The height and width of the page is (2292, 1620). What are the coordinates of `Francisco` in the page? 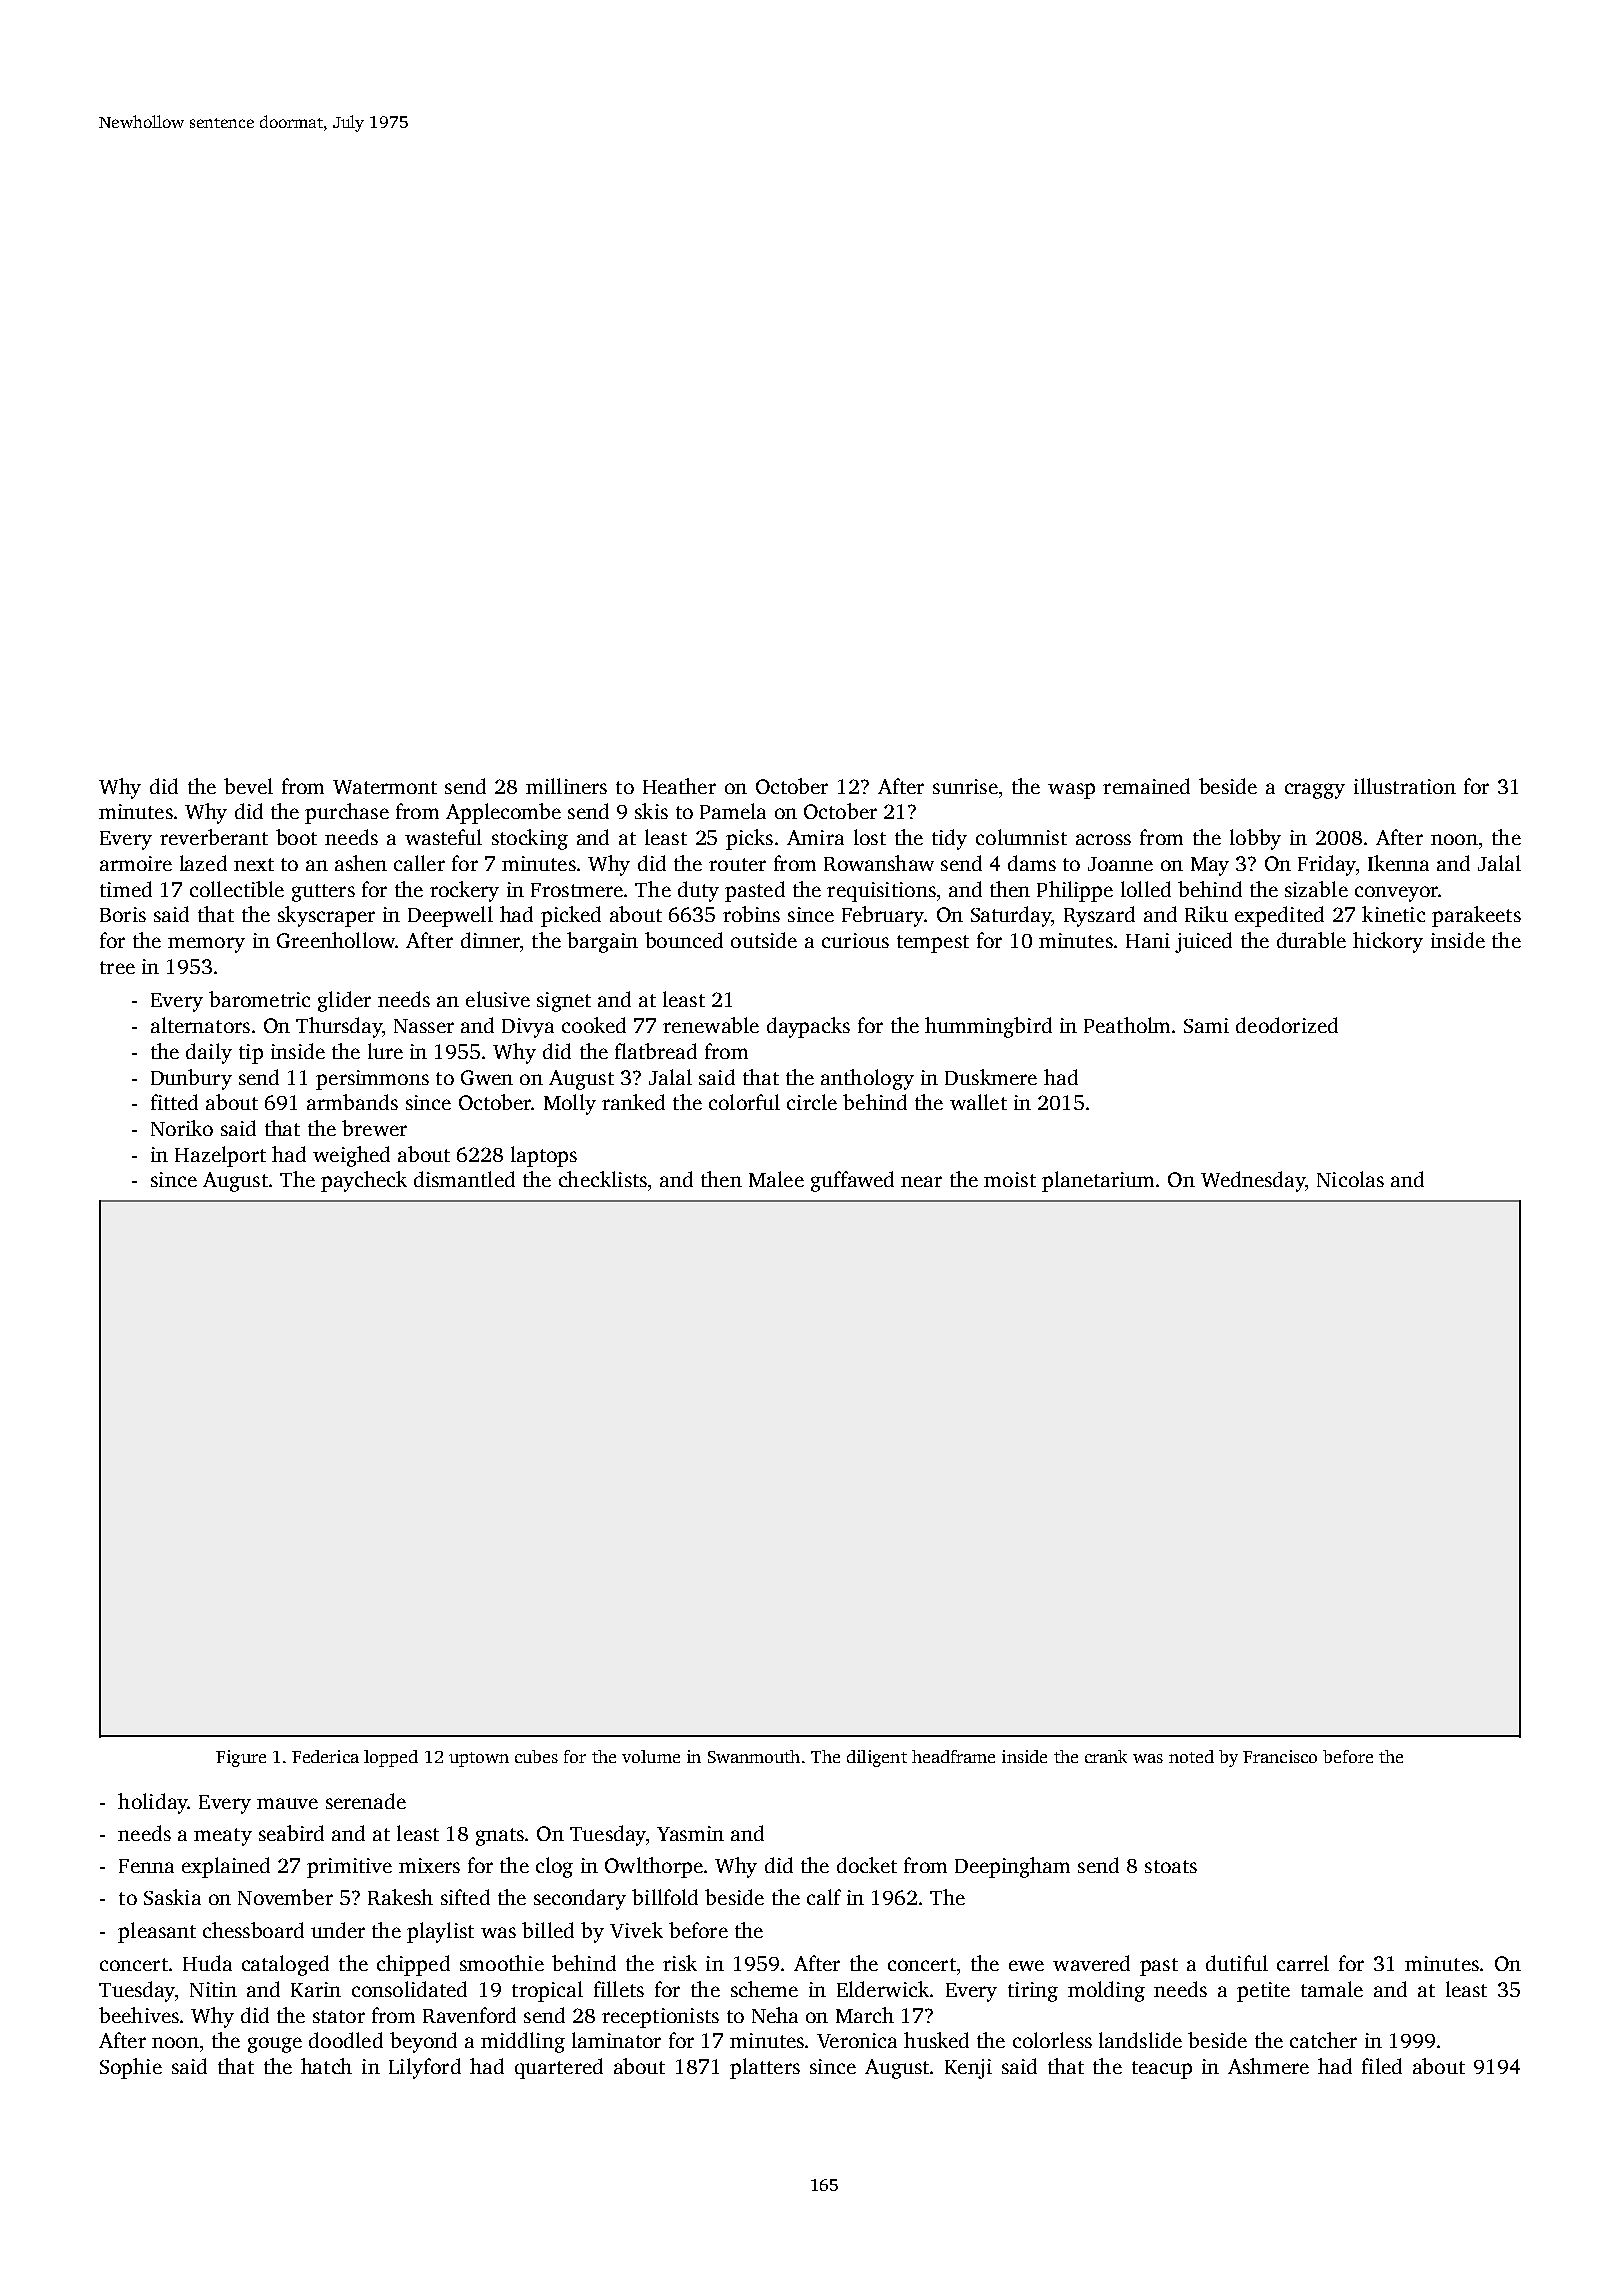 It's located at (1280, 1756).
